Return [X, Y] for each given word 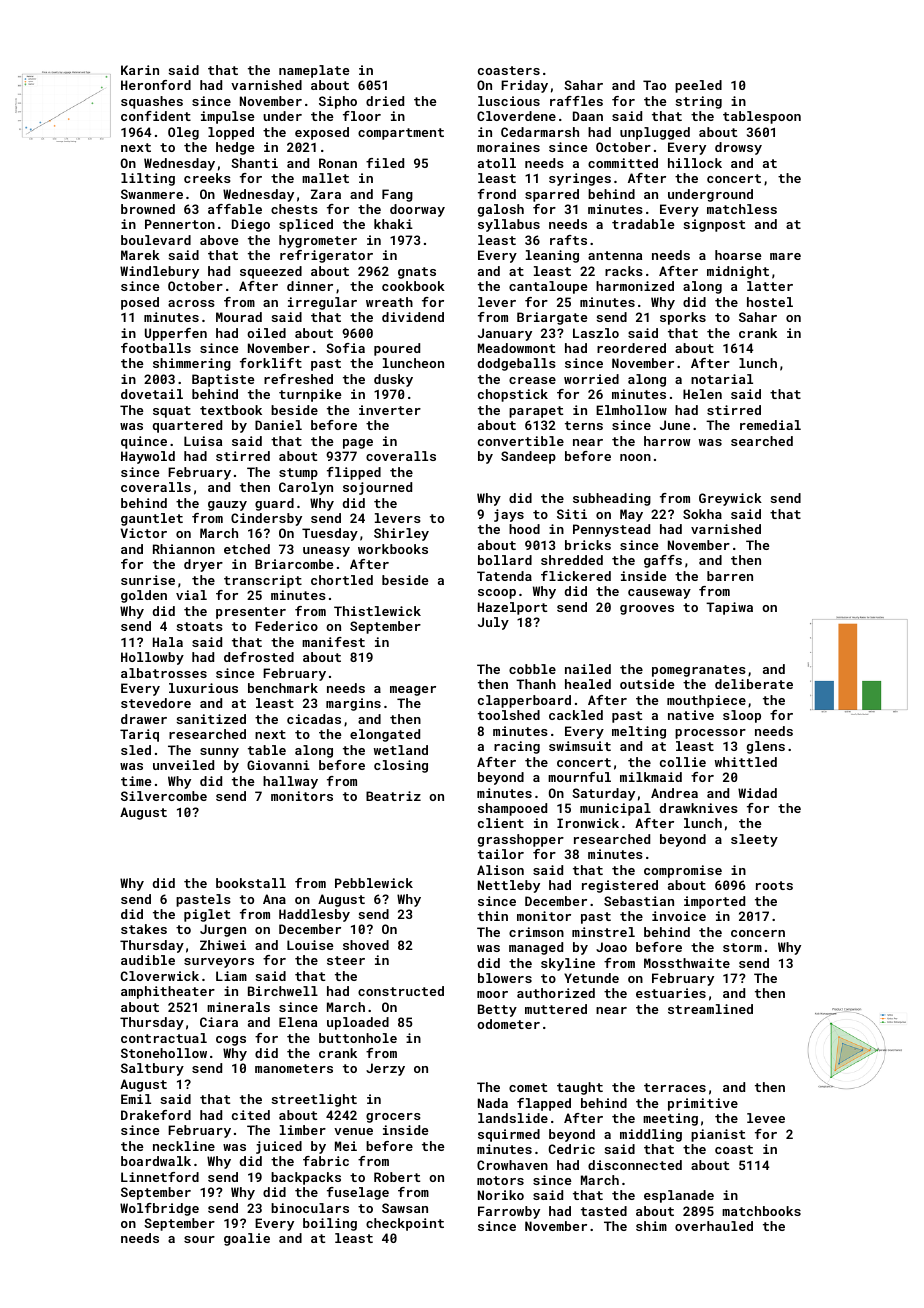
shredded [572, 560]
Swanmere [152, 194]
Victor [143, 533]
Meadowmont [516, 348]
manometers [294, 1068]
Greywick [730, 499]
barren [730, 576]
